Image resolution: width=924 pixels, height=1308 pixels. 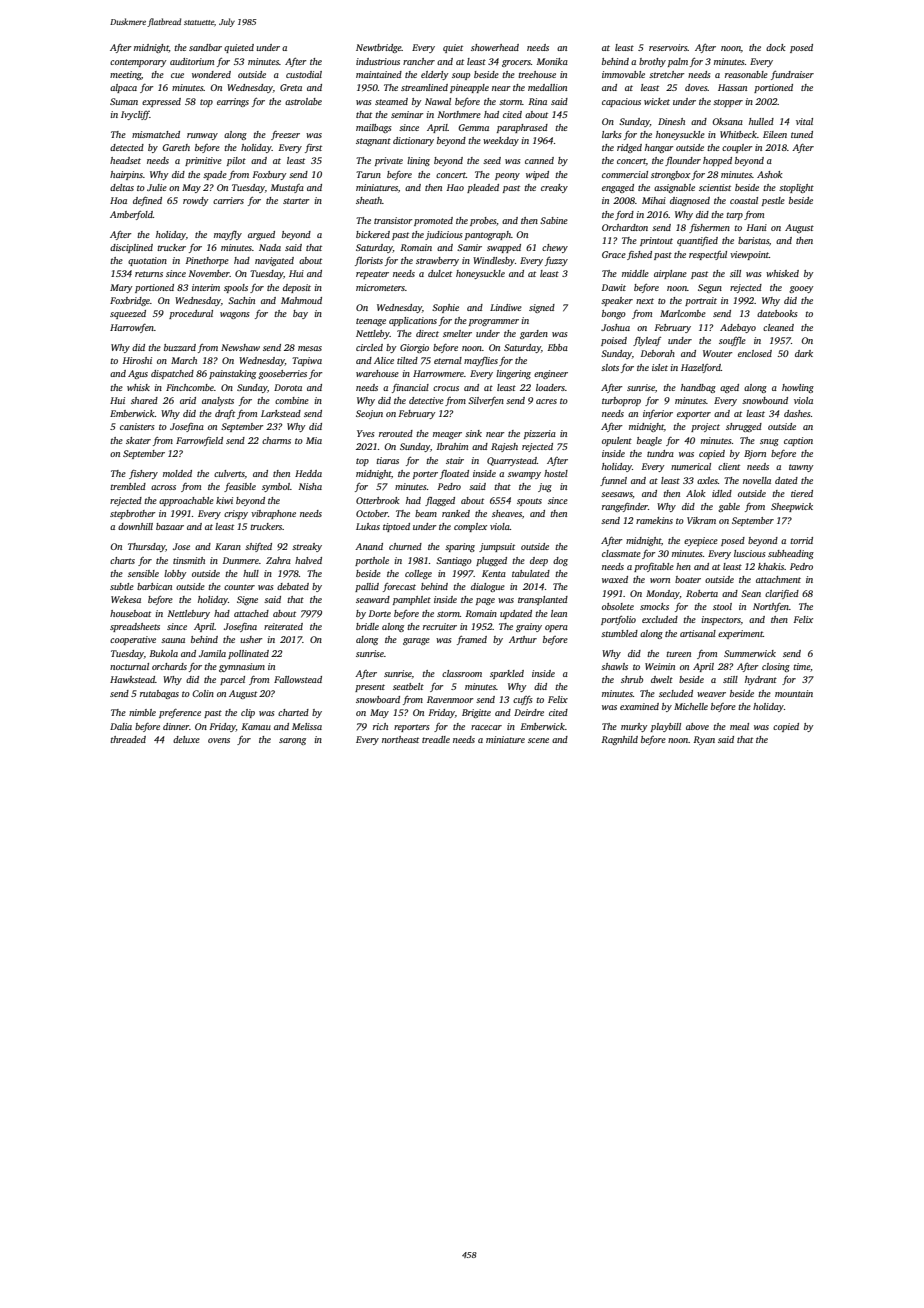 What do you see at coordinates (369, 546) in the page?
I see `Anand` at bounding box center [369, 546].
